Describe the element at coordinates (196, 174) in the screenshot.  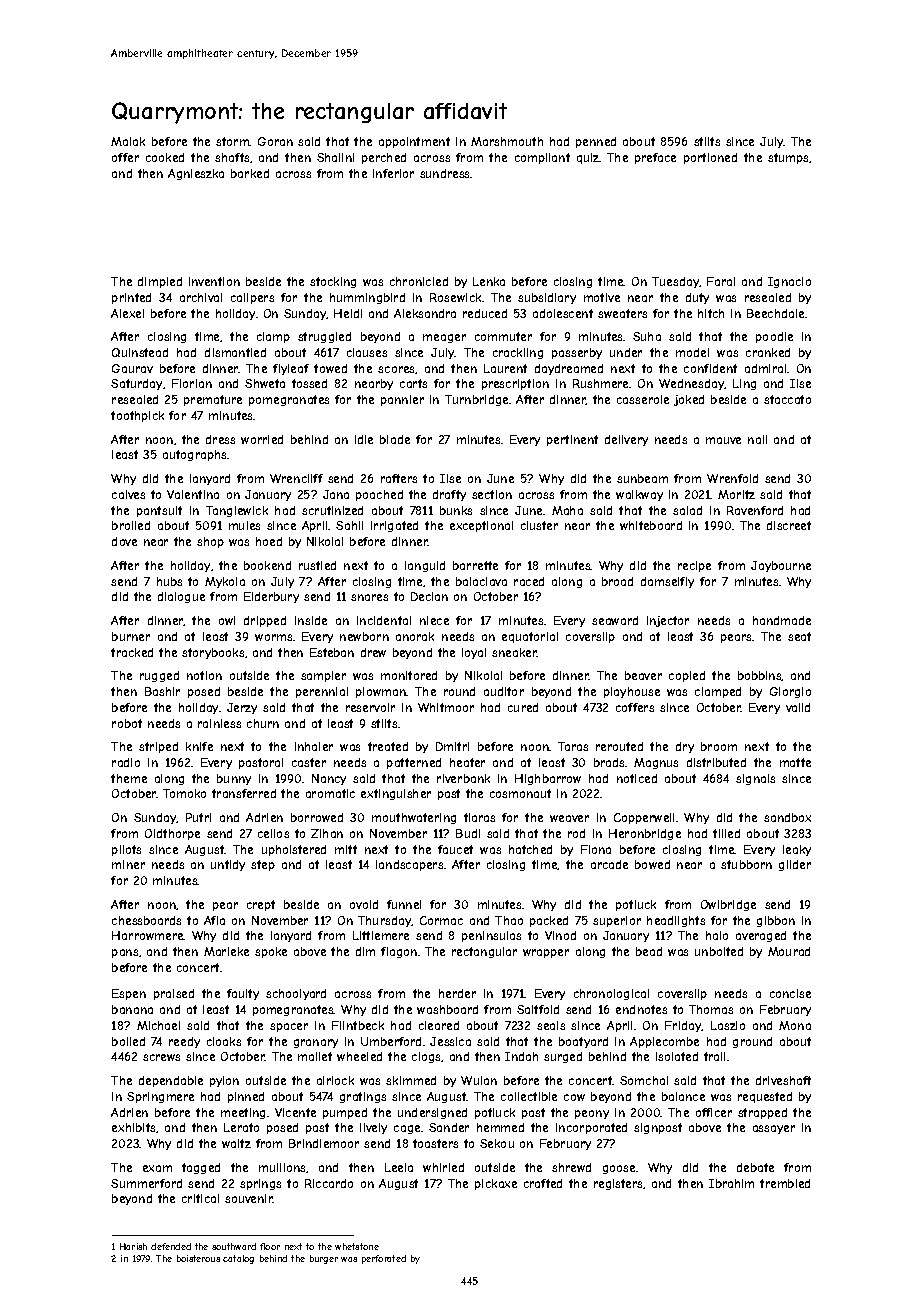
I see `Agnieszka` at that location.
